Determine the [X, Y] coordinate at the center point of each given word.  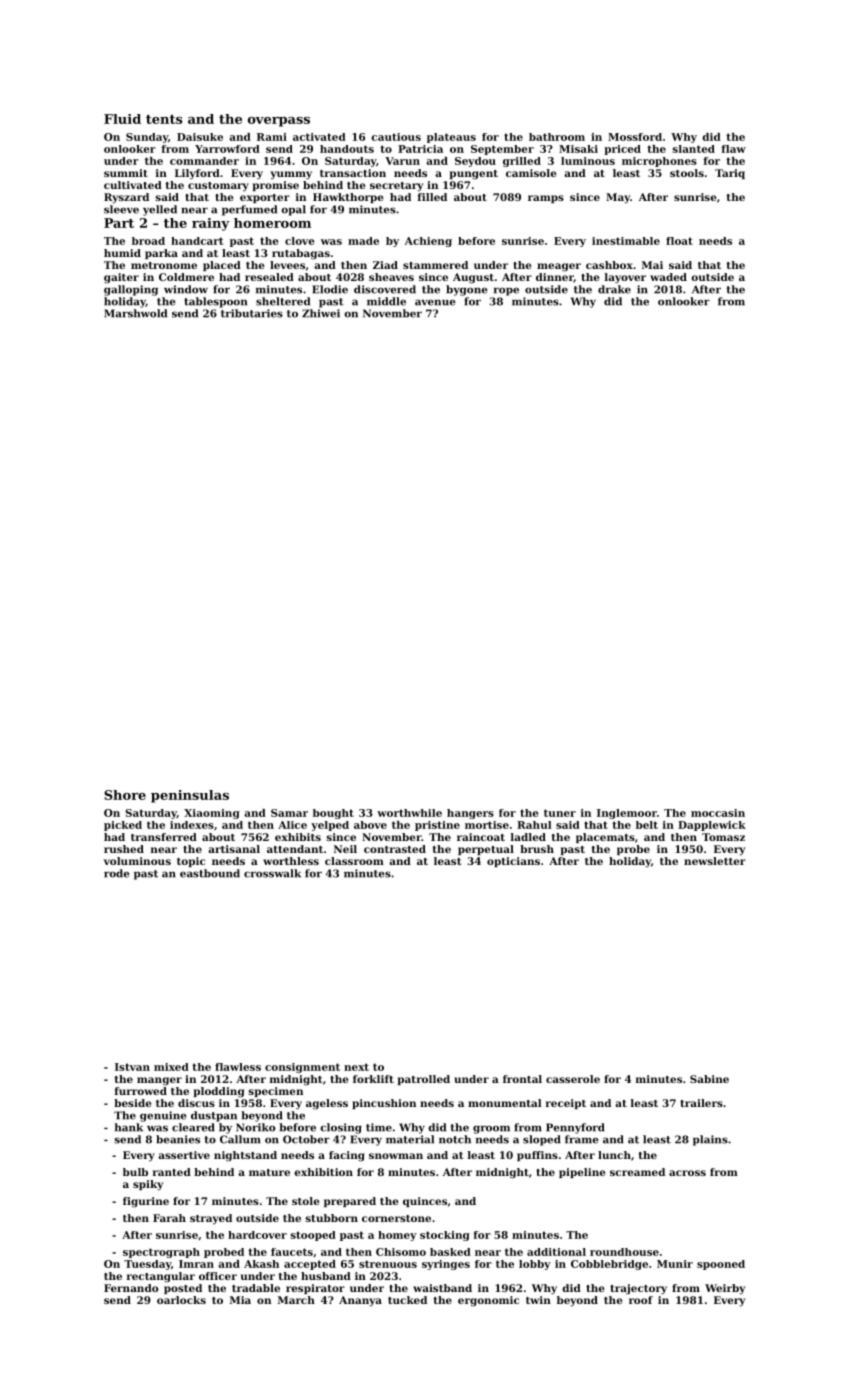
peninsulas [190, 796]
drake [614, 289]
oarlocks [181, 1300]
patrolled [424, 1080]
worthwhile [409, 813]
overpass [279, 122]
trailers [701, 1103]
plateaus [451, 138]
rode [117, 873]
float [679, 241]
